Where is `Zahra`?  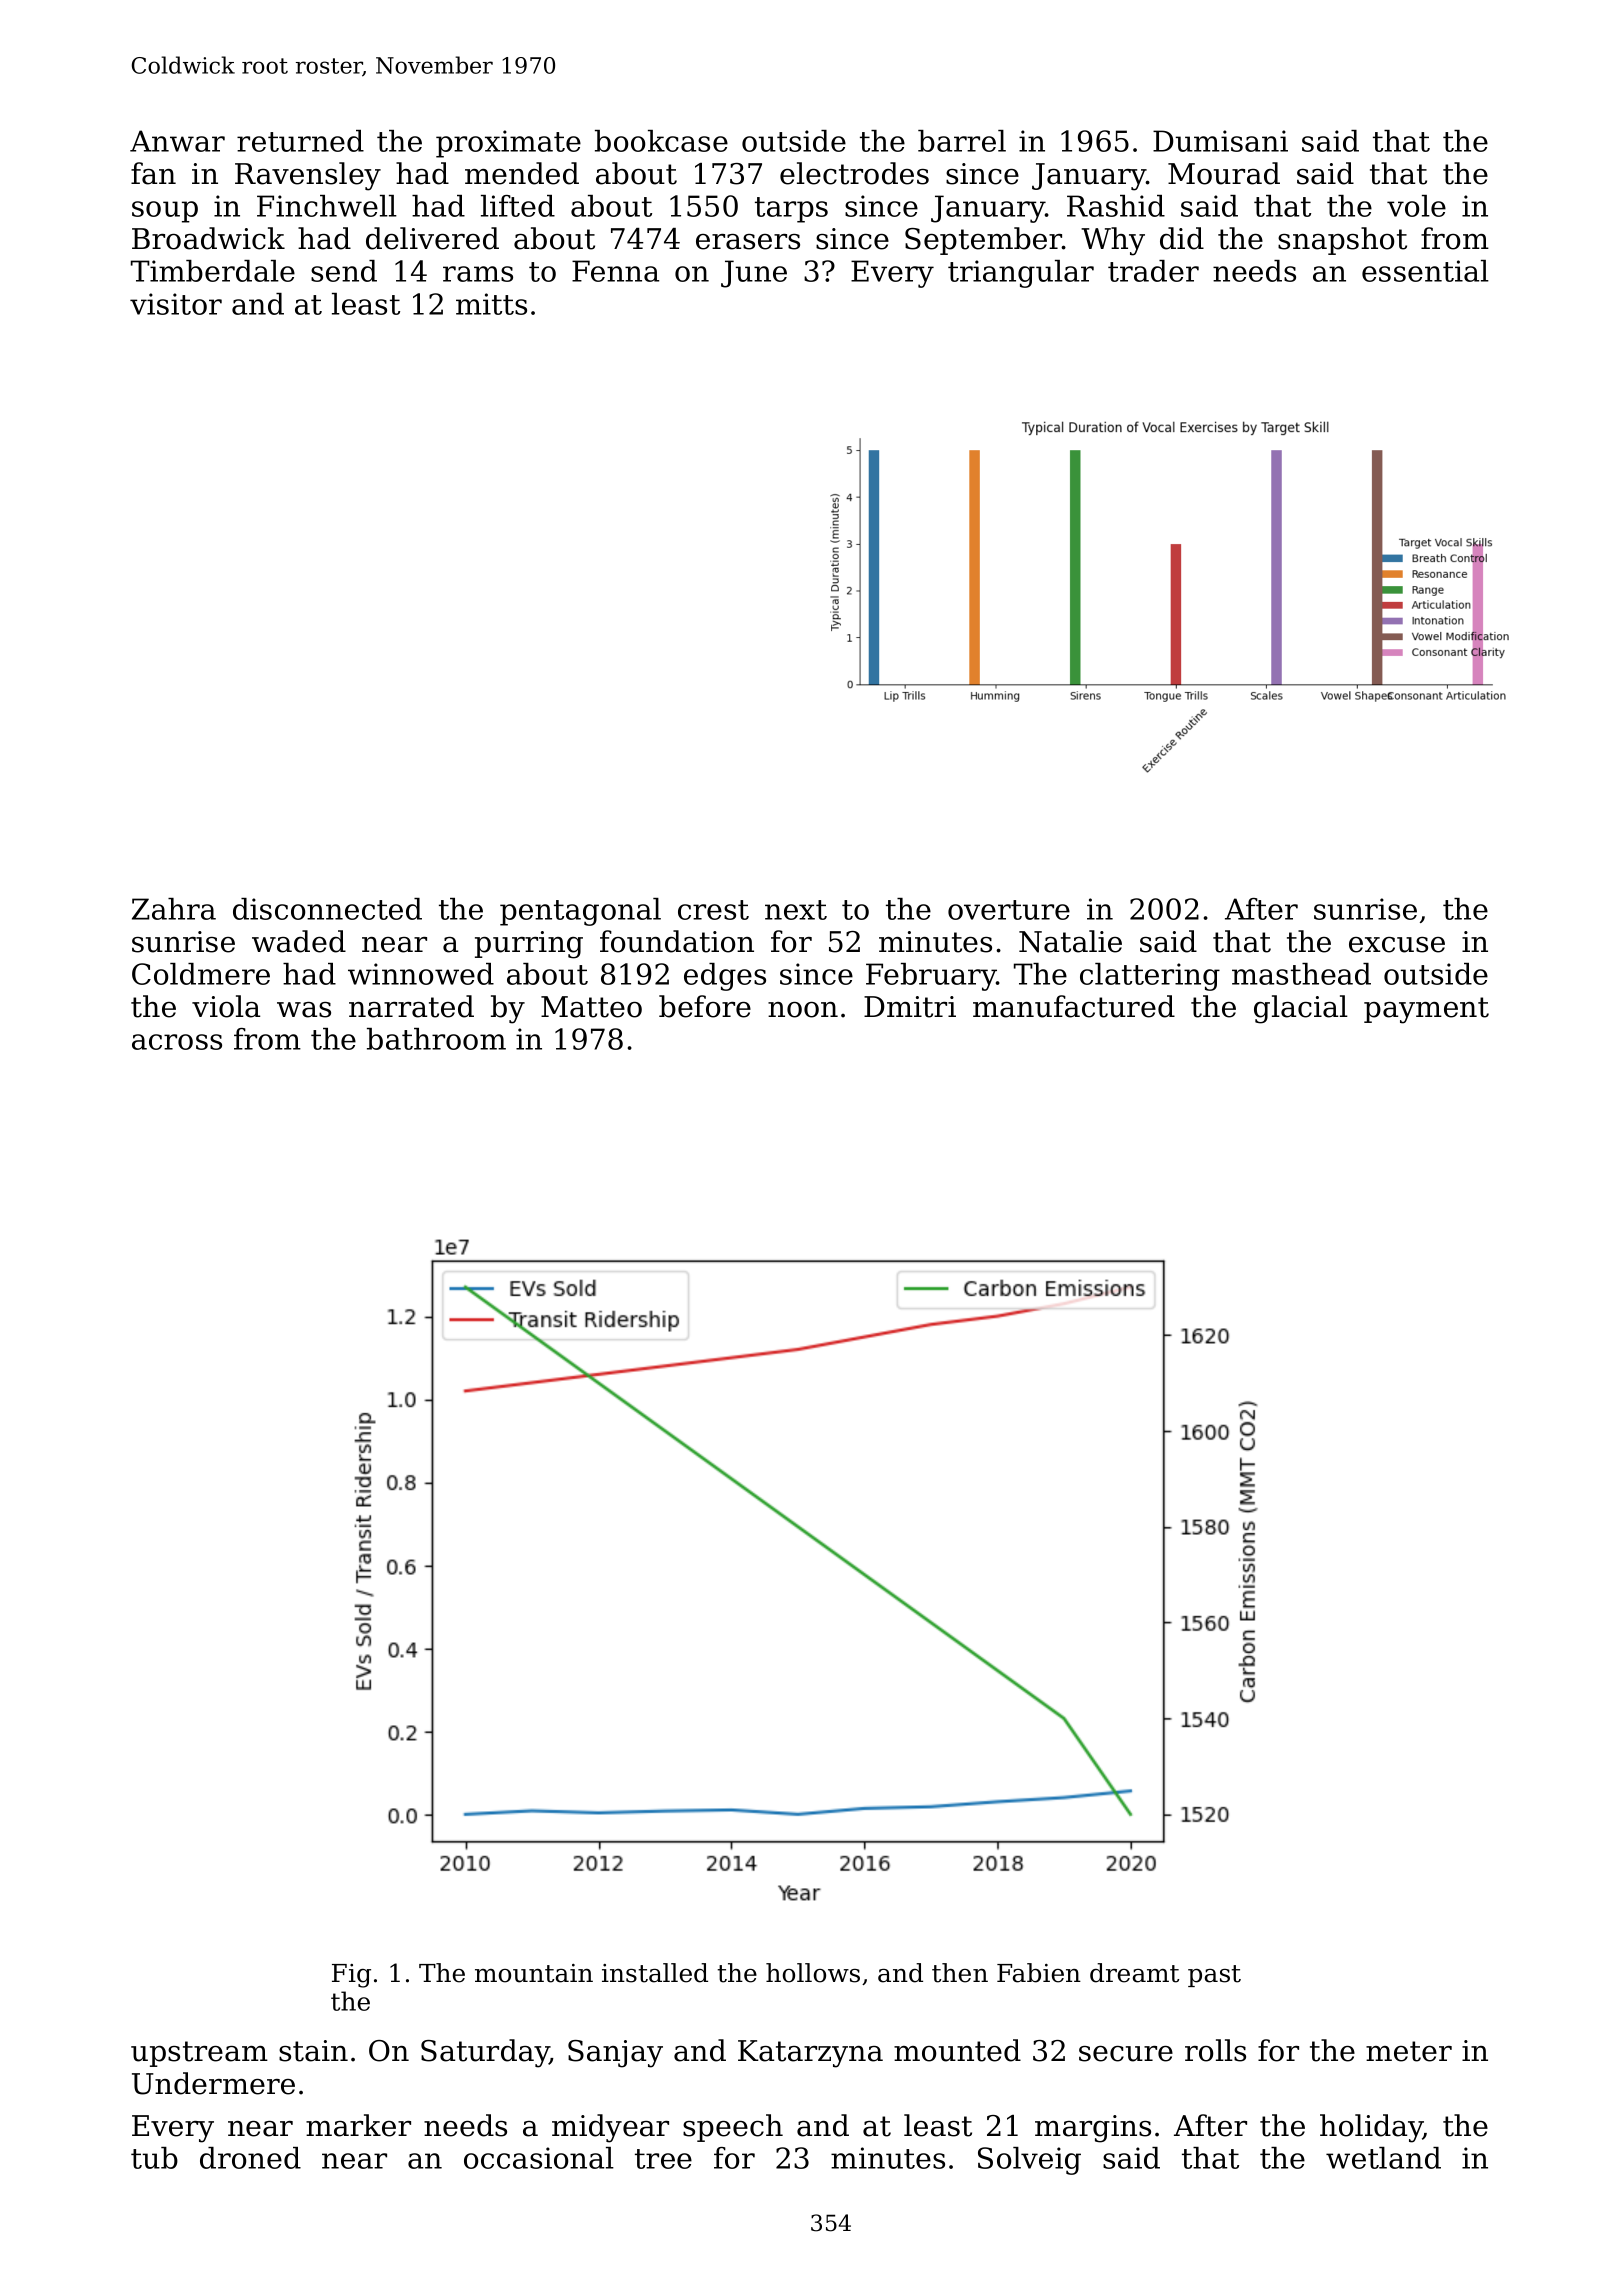
Zahra is located at coordinates (174, 909).
